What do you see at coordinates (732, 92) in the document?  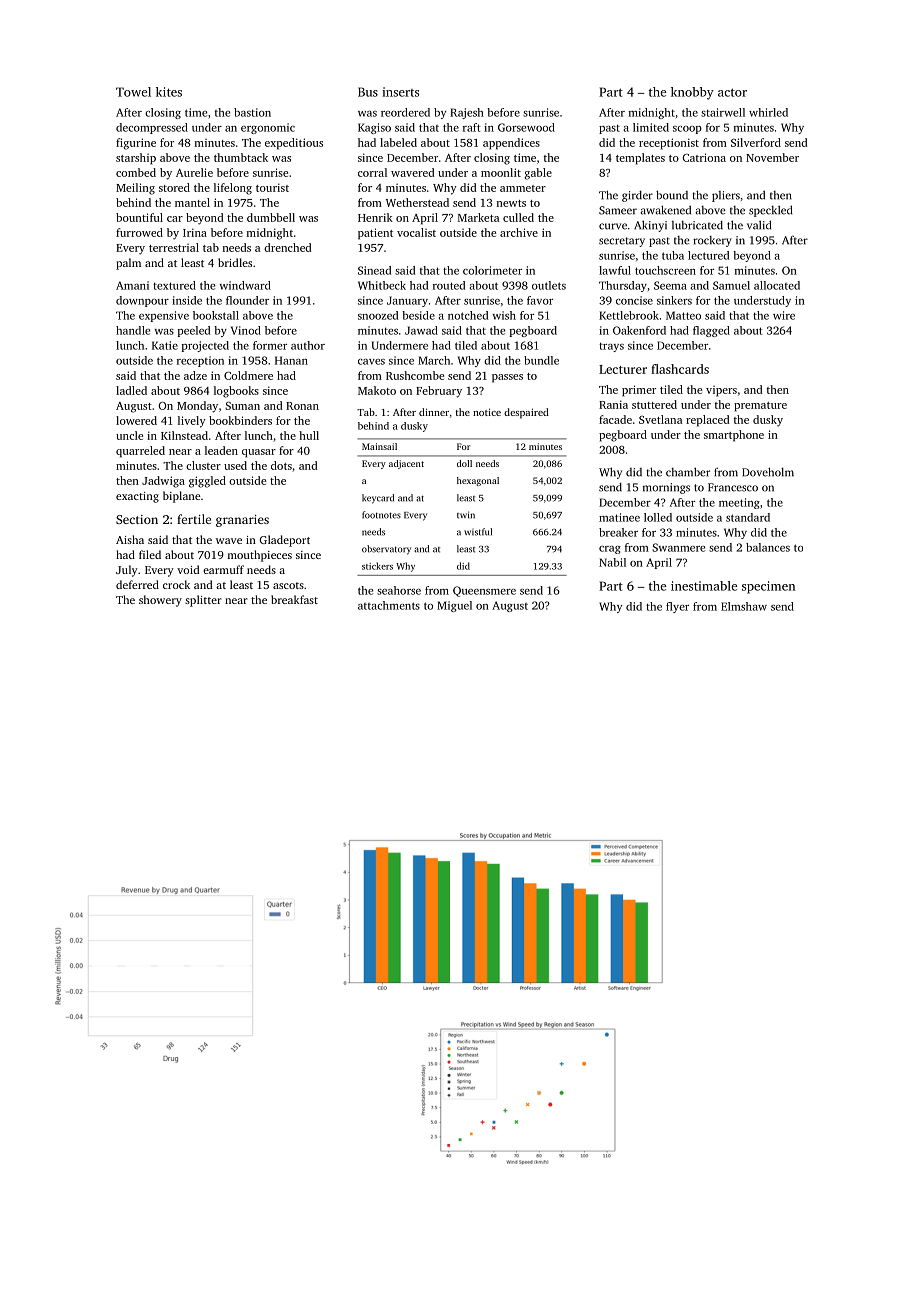 I see `actor` at bounding box center [732, 92].
